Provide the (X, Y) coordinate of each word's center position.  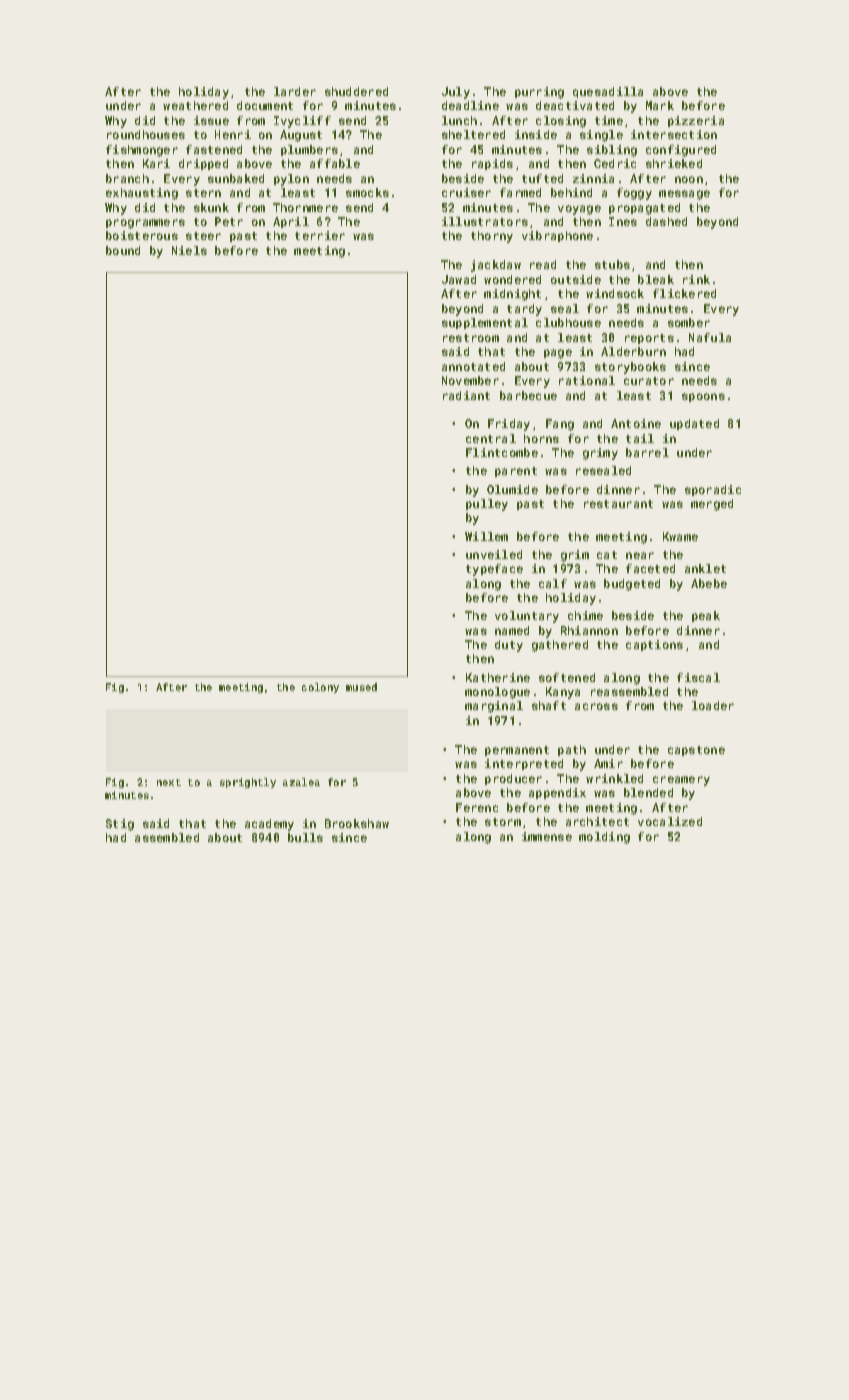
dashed (666, 221)
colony (320, 688)
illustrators (485, 221)
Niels (189, 250)
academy (269, 825)
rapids (492, 164)
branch (127, 178)
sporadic (713, 490)
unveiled (494, 554)
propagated (644, 209)
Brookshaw (357, 823)
